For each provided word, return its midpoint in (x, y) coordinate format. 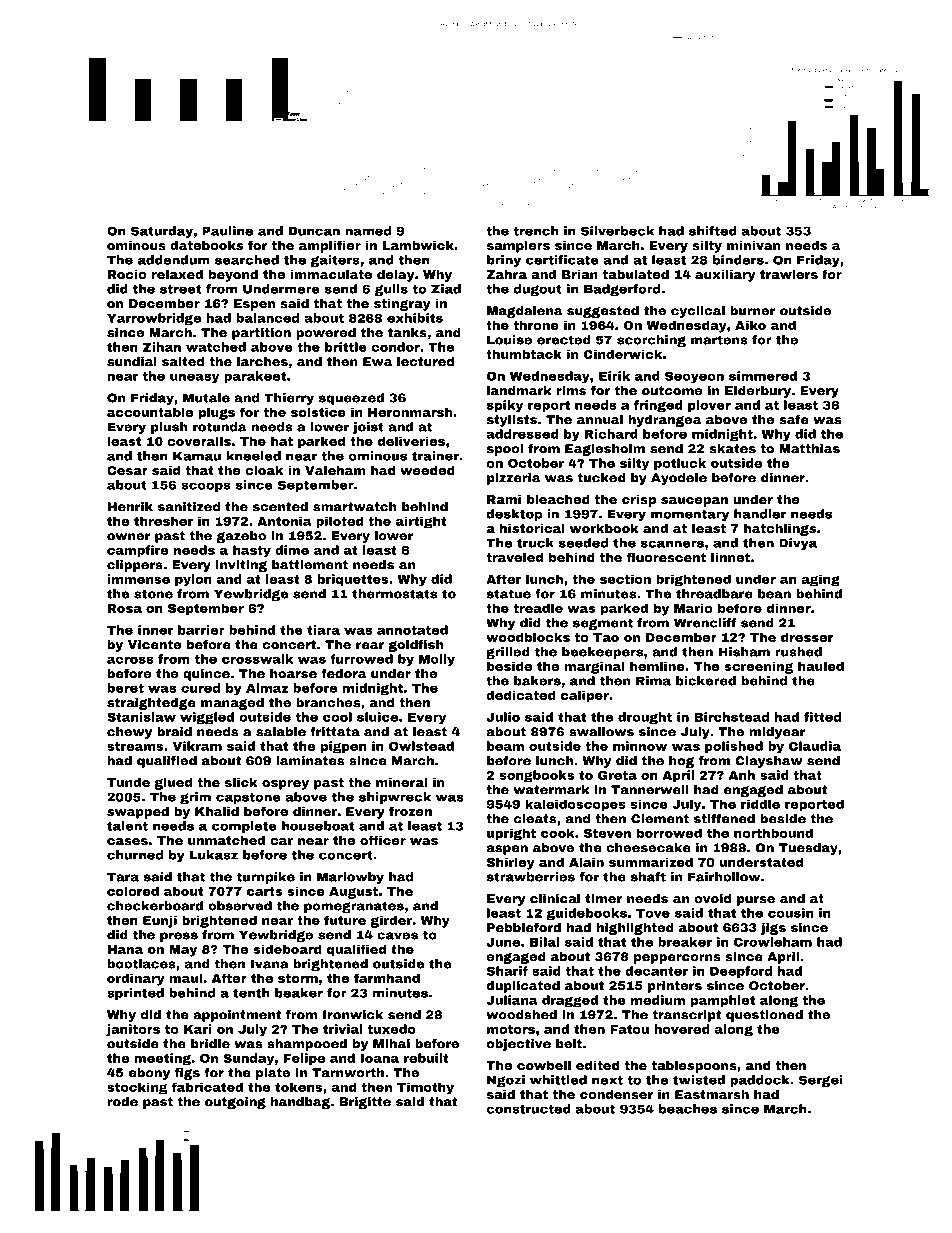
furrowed (361, 659)
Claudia (815, 746)
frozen (410, 811)
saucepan (694, 502)
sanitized (189, 507)
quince (206, 675)
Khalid (217, 811)
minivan (754, 245)
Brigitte (365, 1103)
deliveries (411, 441)
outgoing (235, 1103)
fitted (822, 717)
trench (535, 231)
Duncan (314, 231)
